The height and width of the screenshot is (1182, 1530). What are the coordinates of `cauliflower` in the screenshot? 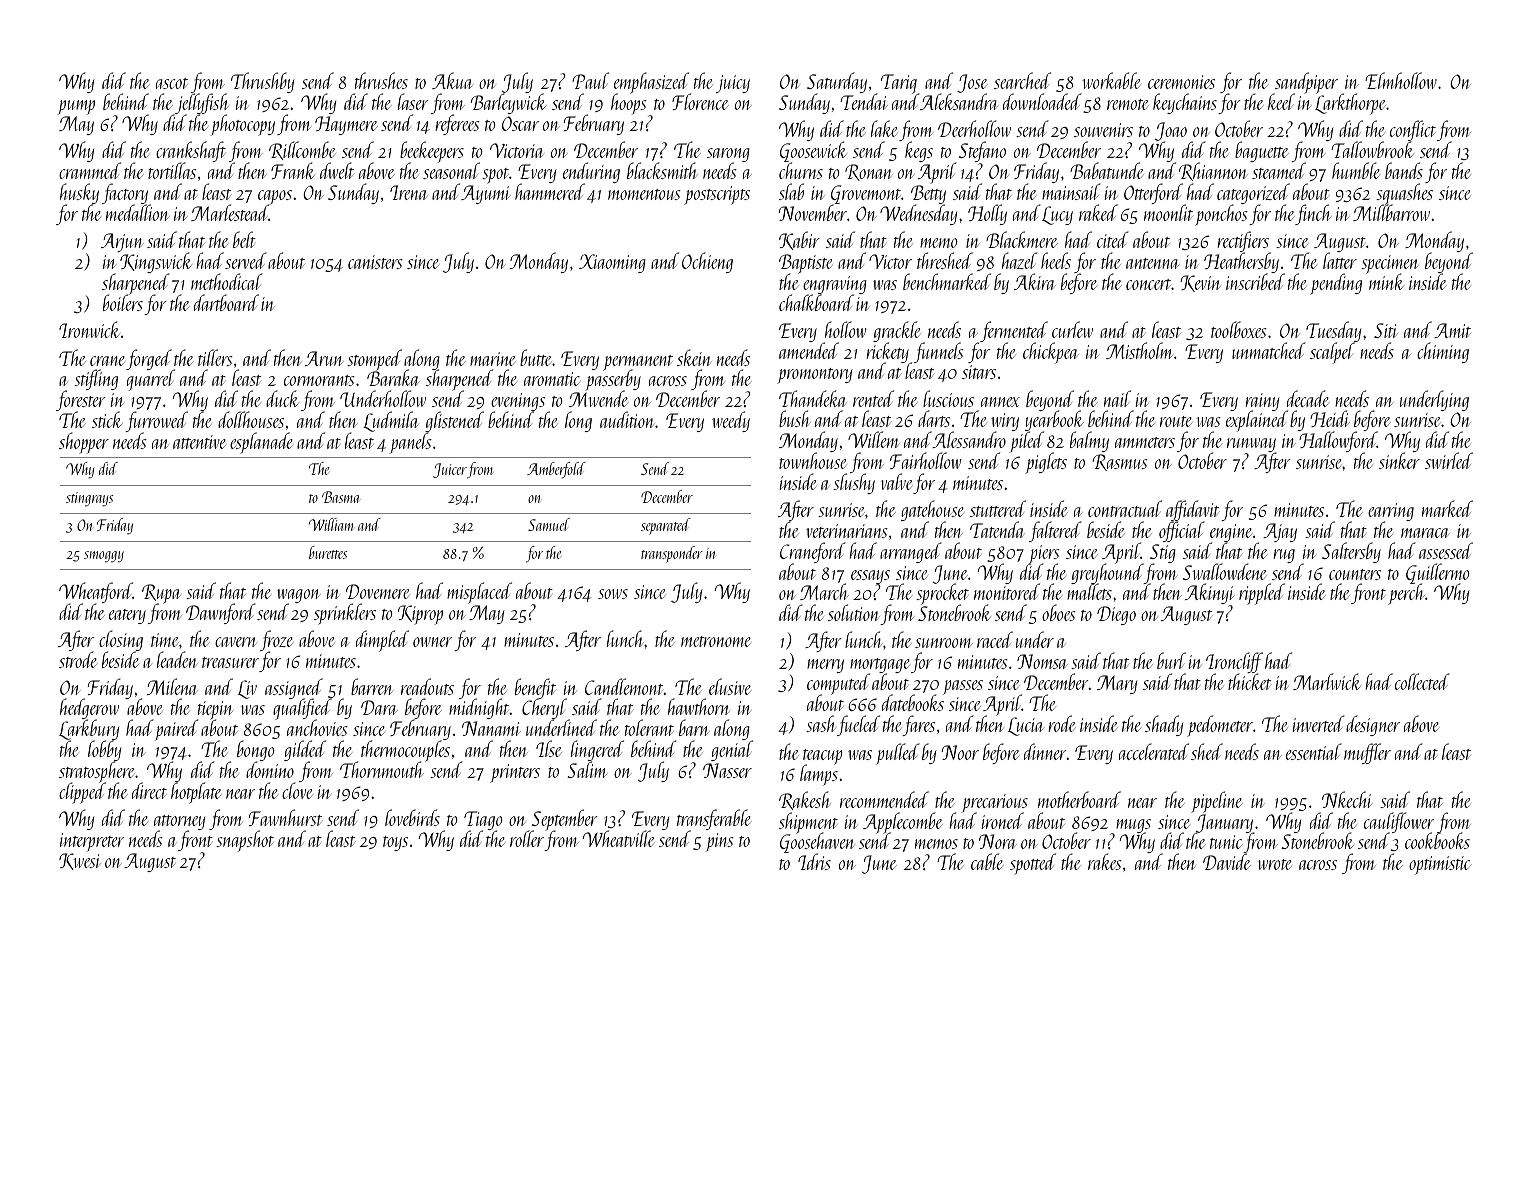 It's located at (1399, 822).
